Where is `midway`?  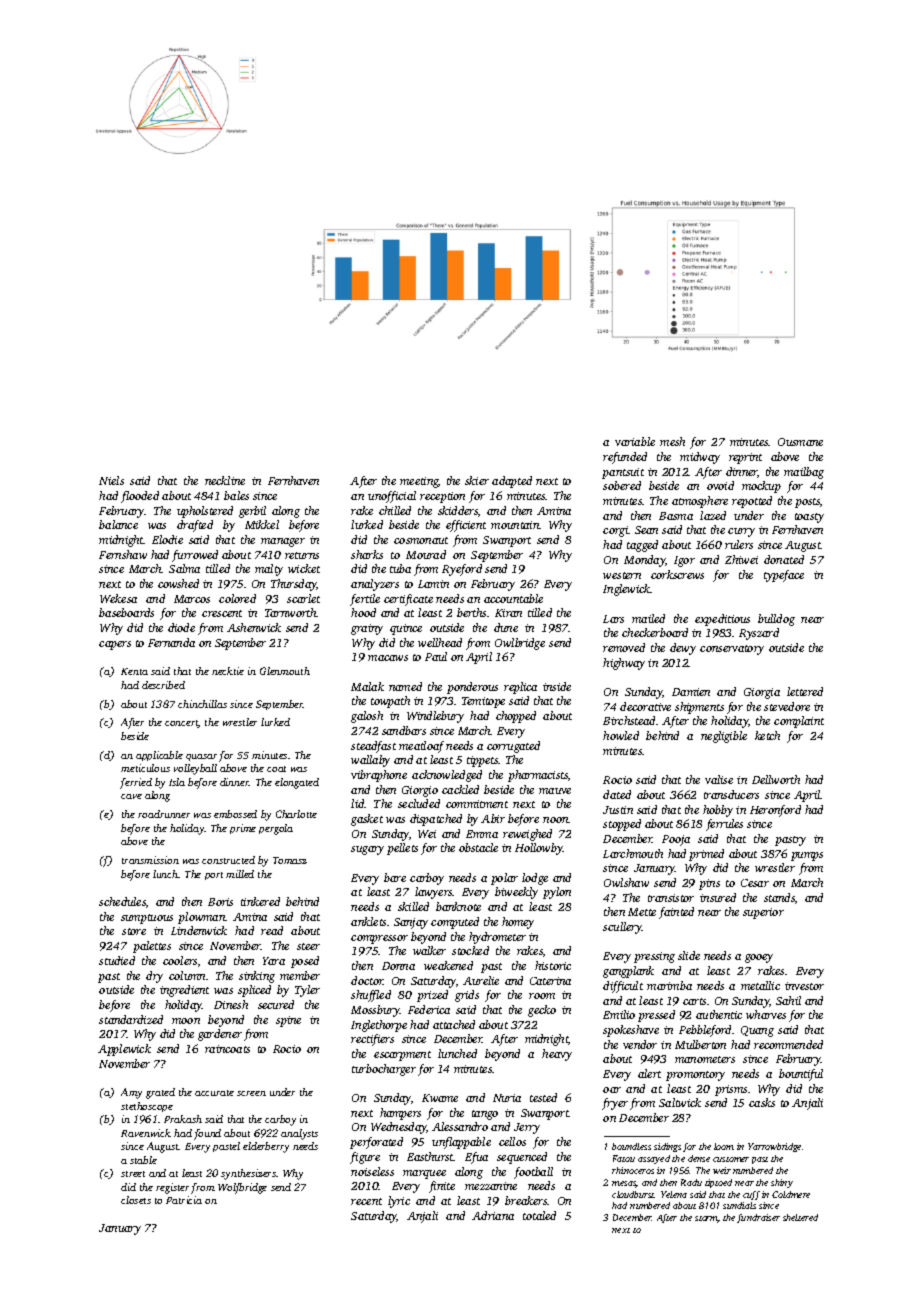 midway is located at coordinates (700, 458).
